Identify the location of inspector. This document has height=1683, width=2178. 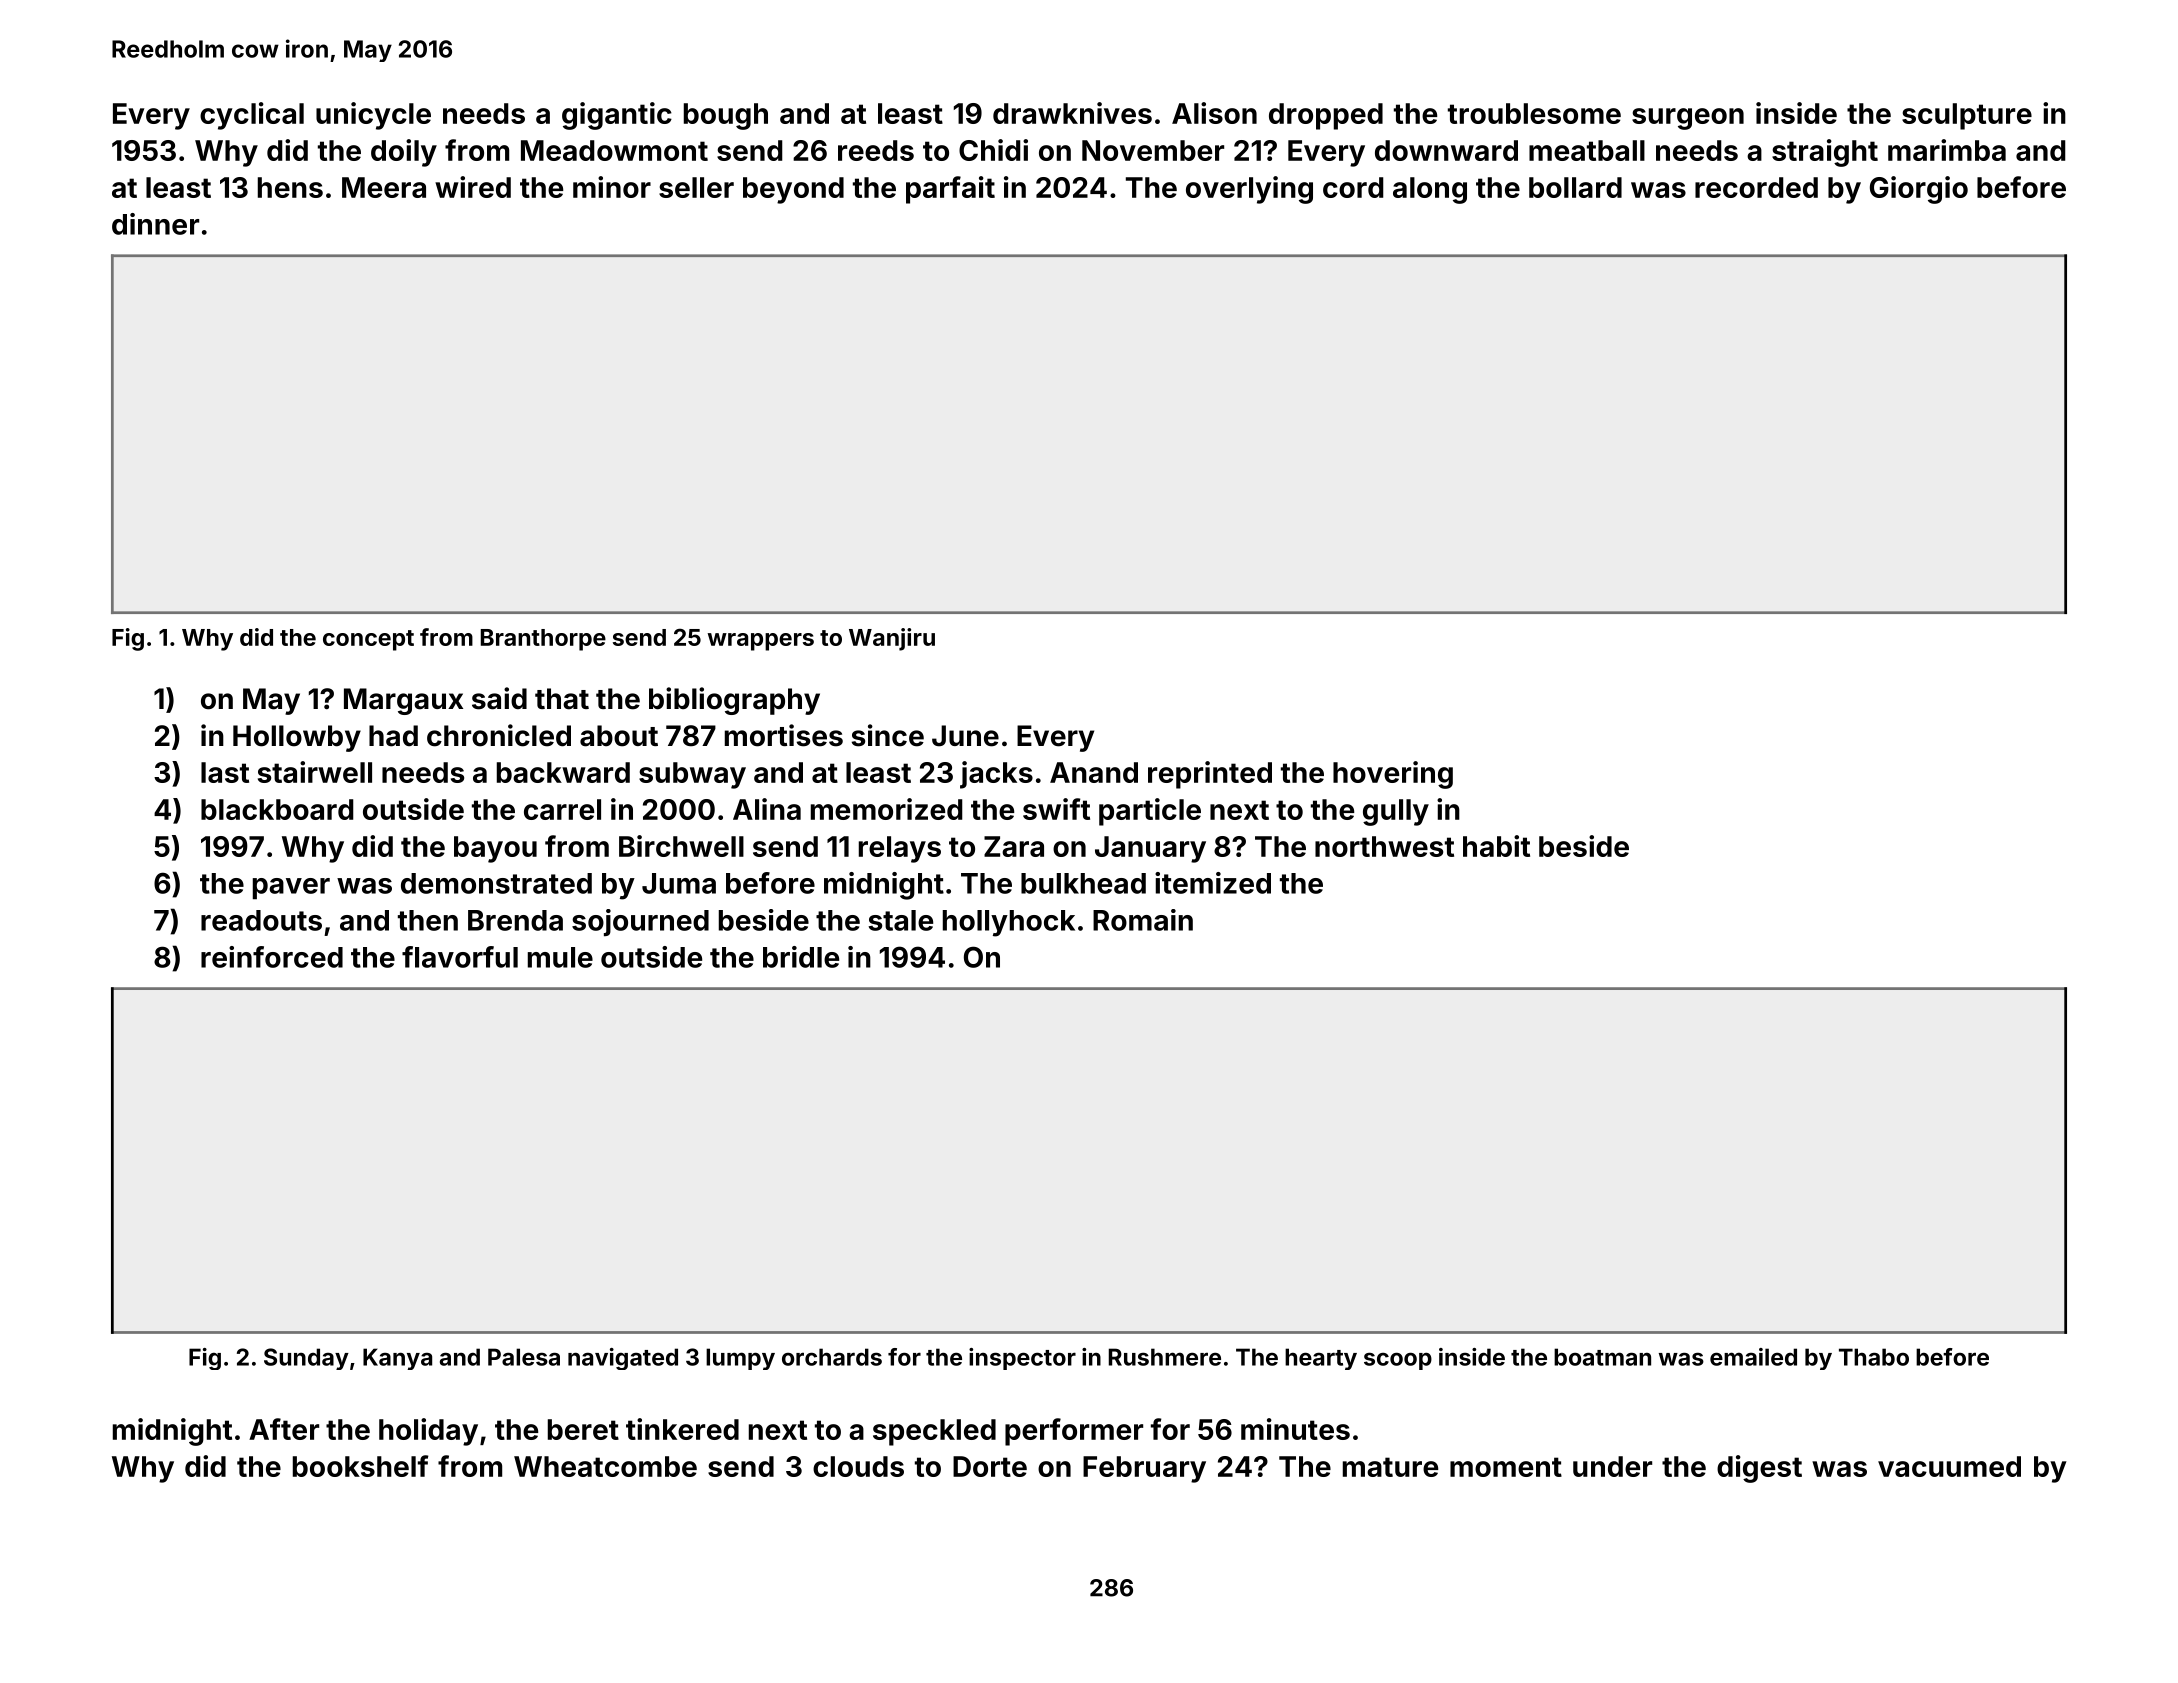
(1022, 1359).
